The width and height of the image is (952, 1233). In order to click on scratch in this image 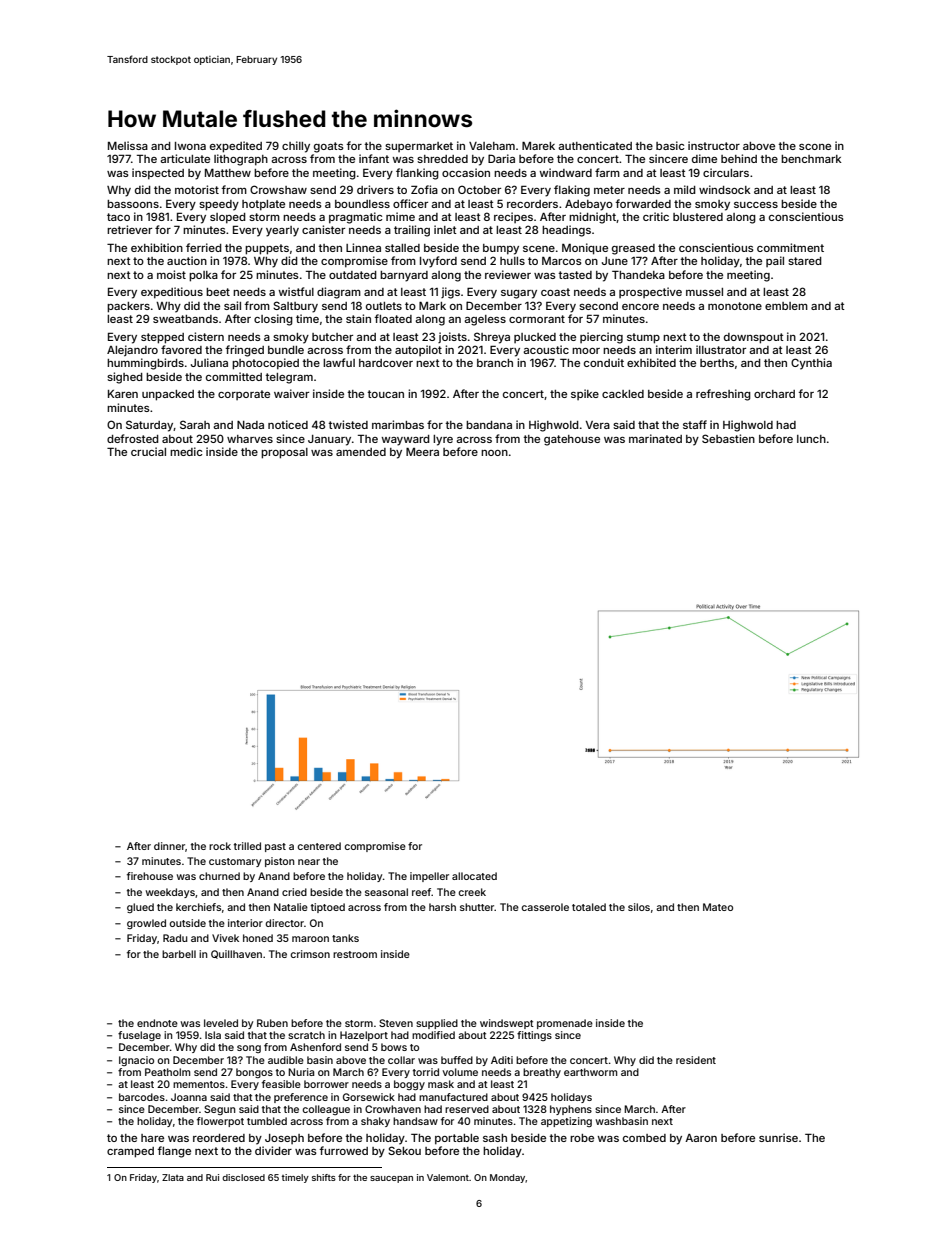, I will do `click(306, 1035)`.
